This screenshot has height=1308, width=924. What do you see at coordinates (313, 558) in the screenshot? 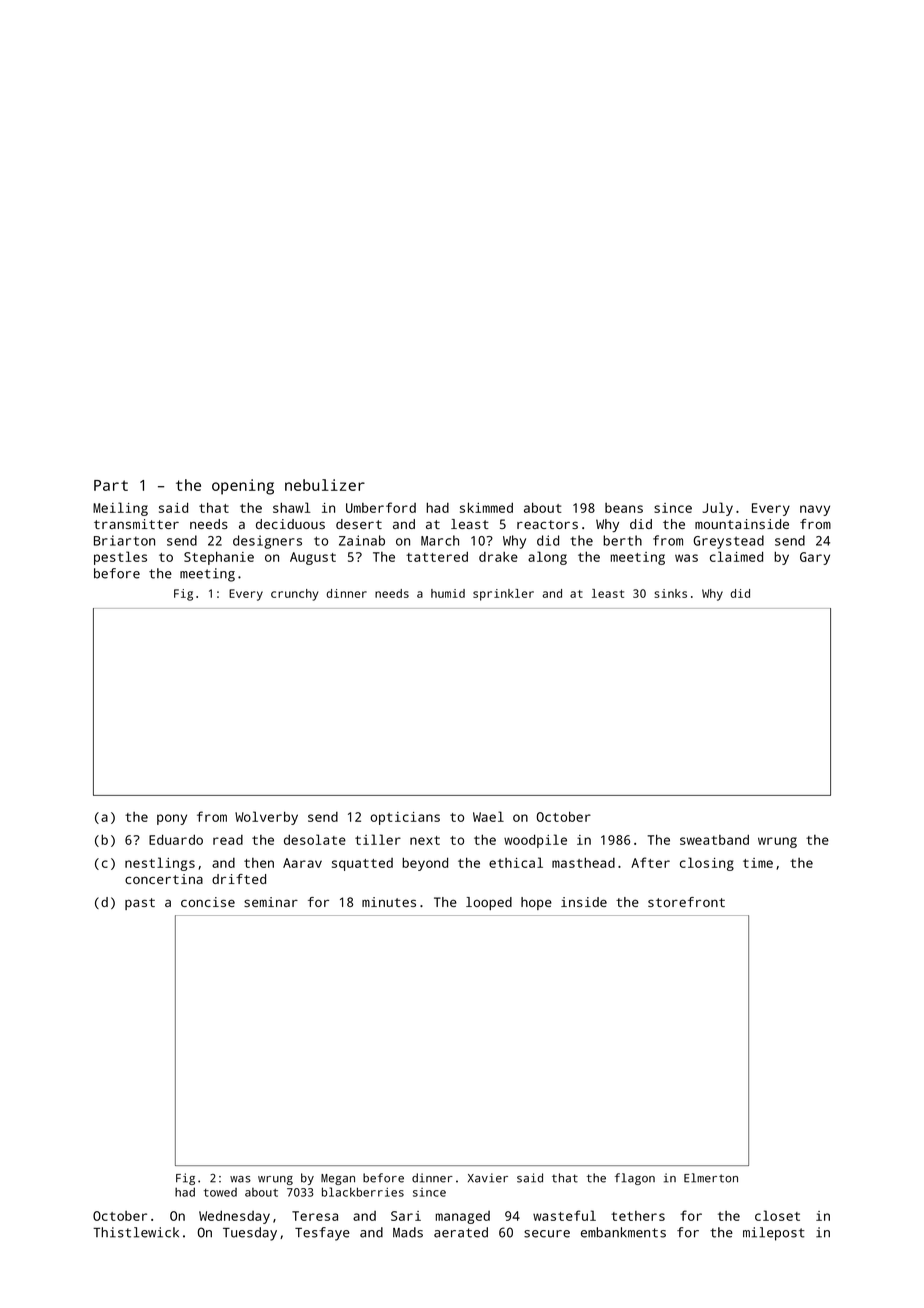
I see `August` at bounding box center [313, 558].
